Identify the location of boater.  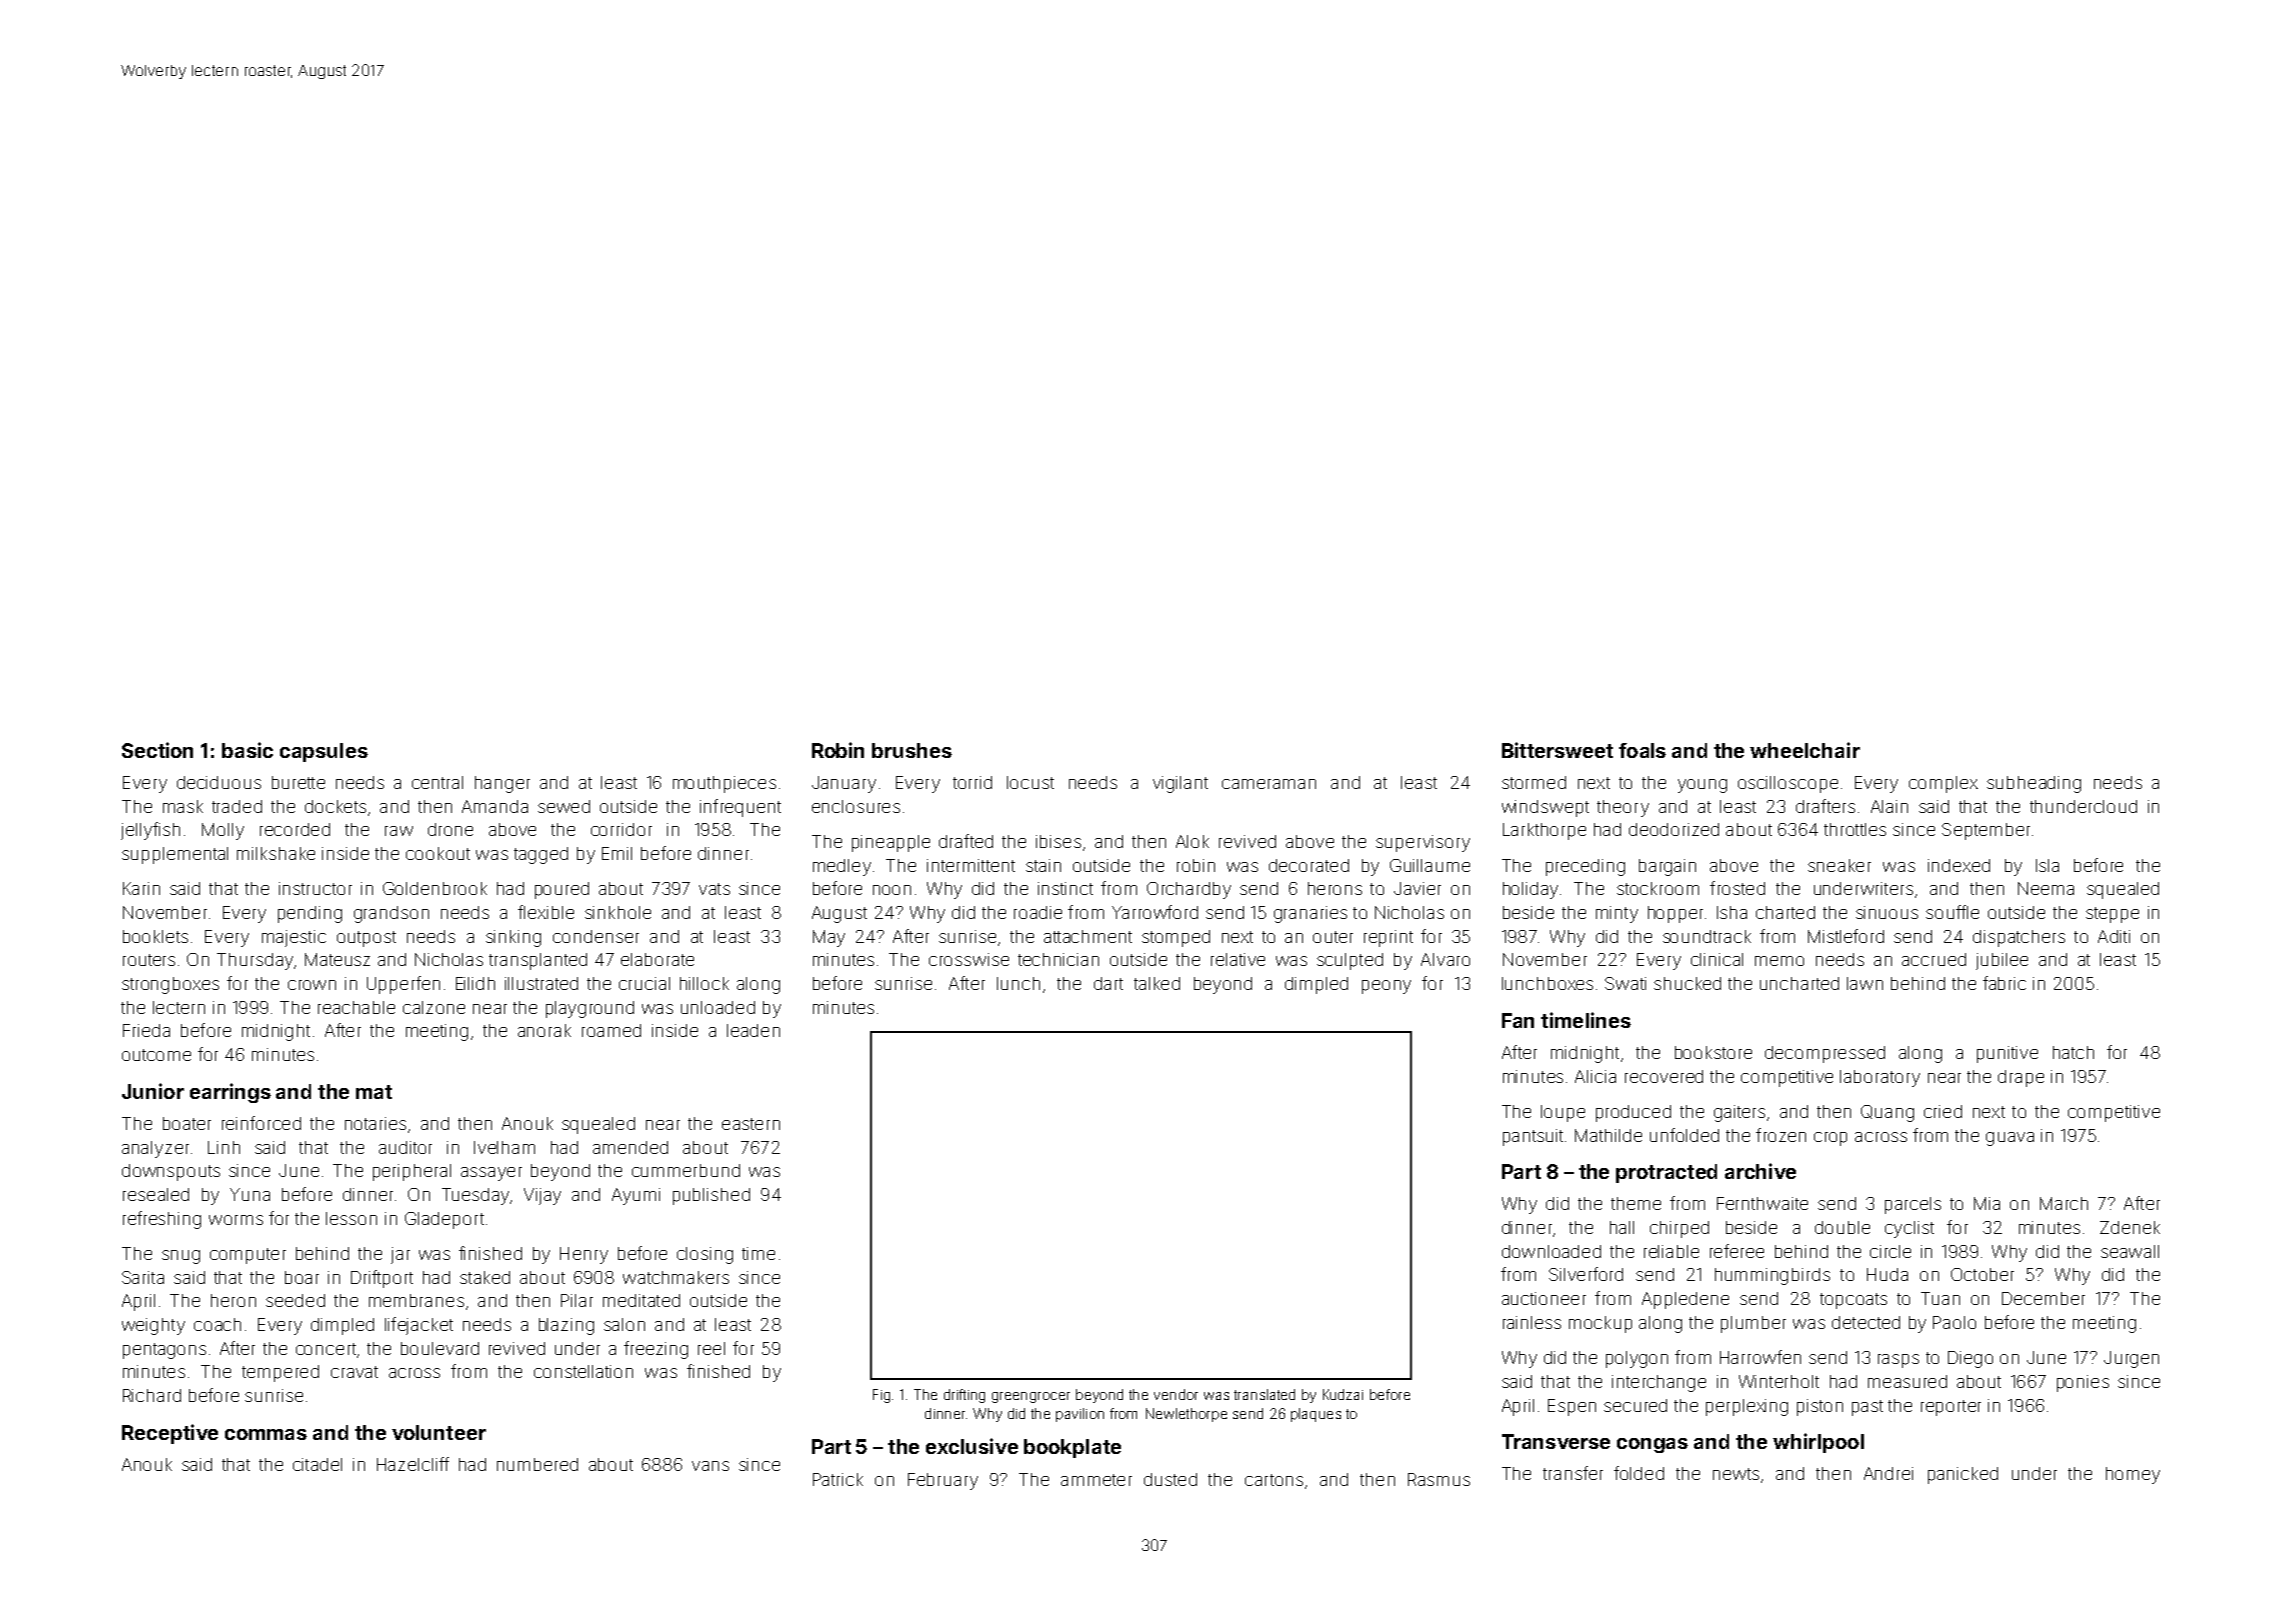
(187, 1123).
